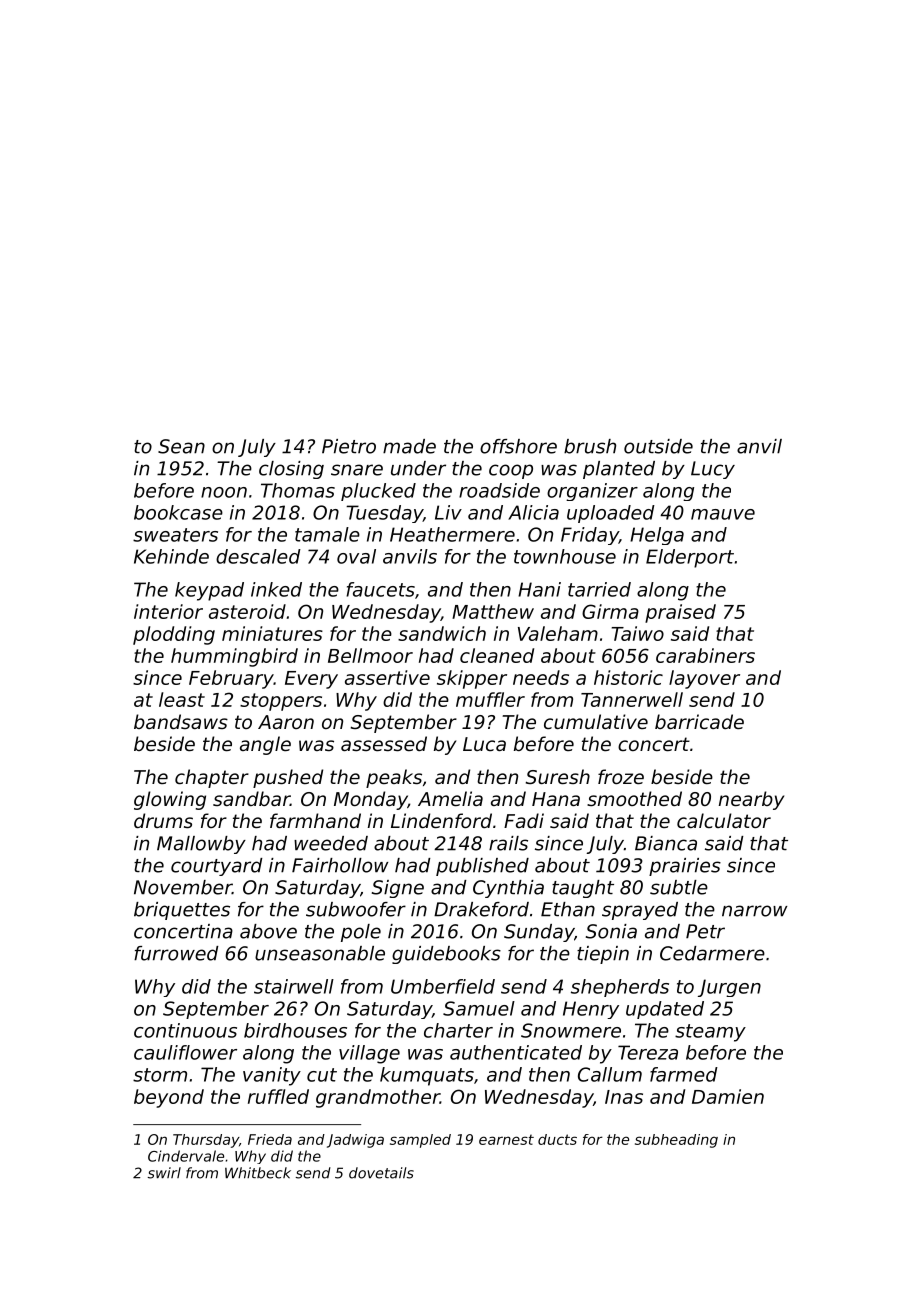 The width and height of the page is (924, 1314). Describe the element at coordinates (182, 699) in the page. I see `least` at that location.
